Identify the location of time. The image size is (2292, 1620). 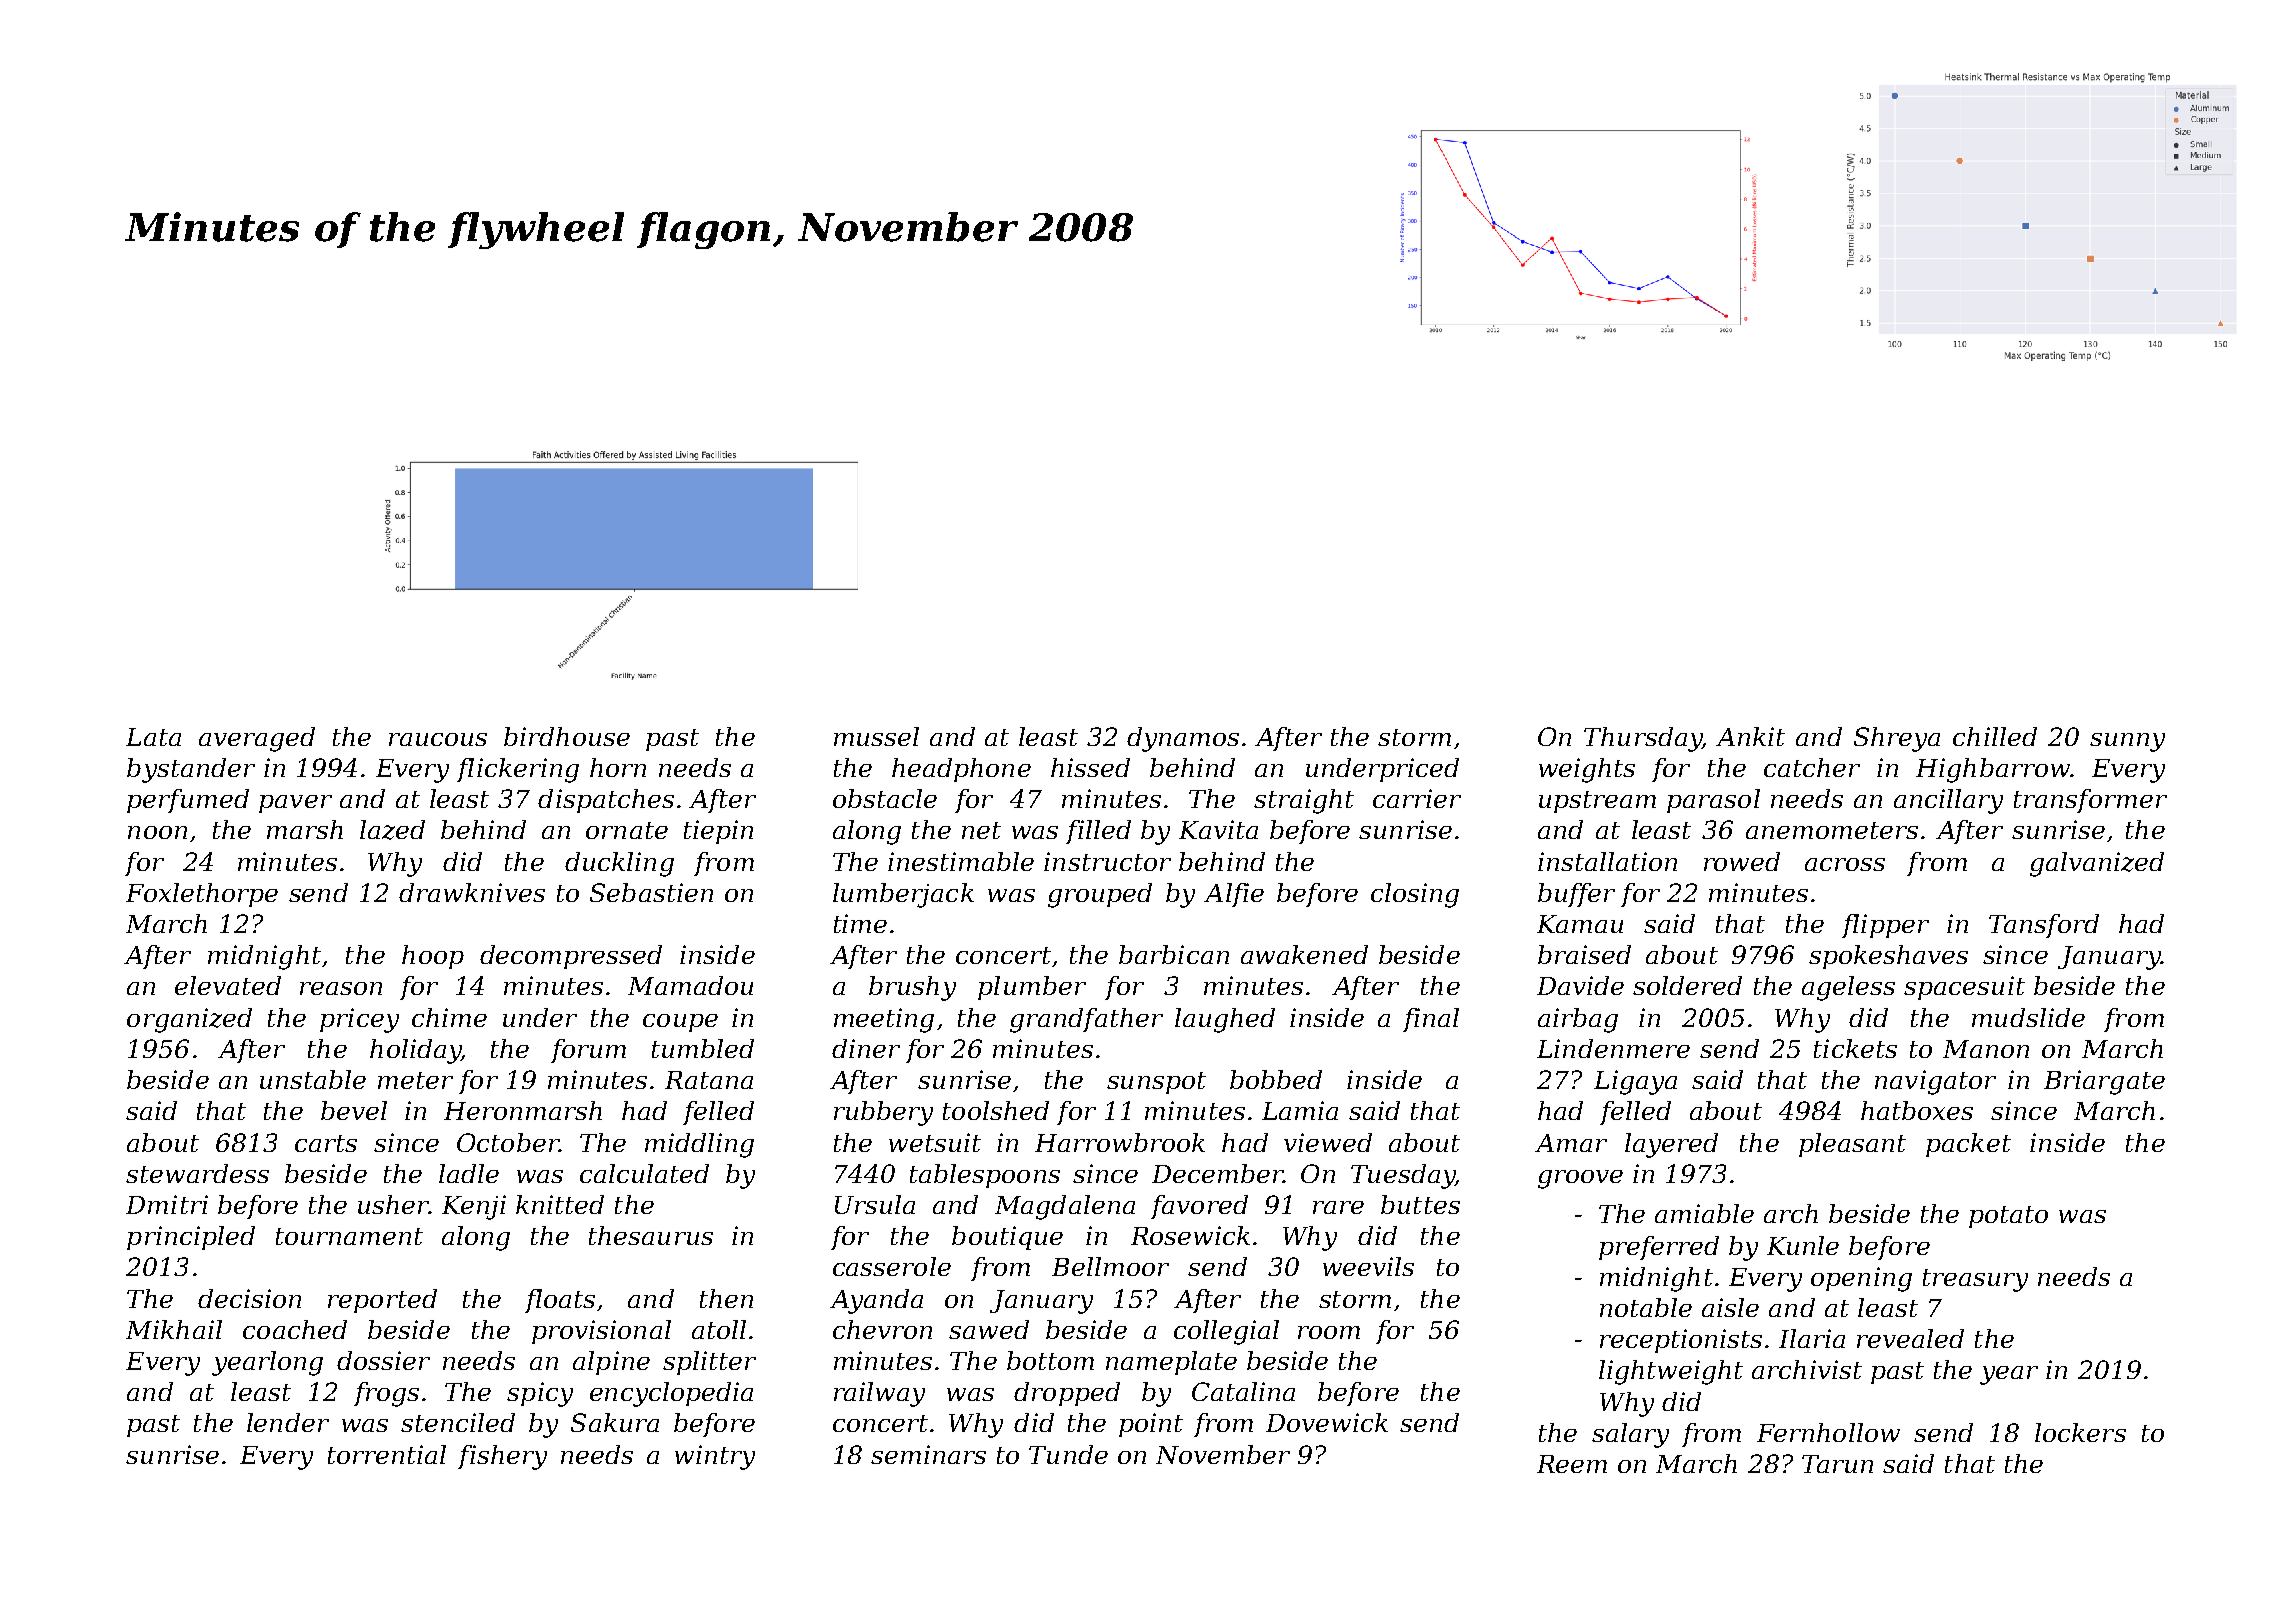
(860, 923).
